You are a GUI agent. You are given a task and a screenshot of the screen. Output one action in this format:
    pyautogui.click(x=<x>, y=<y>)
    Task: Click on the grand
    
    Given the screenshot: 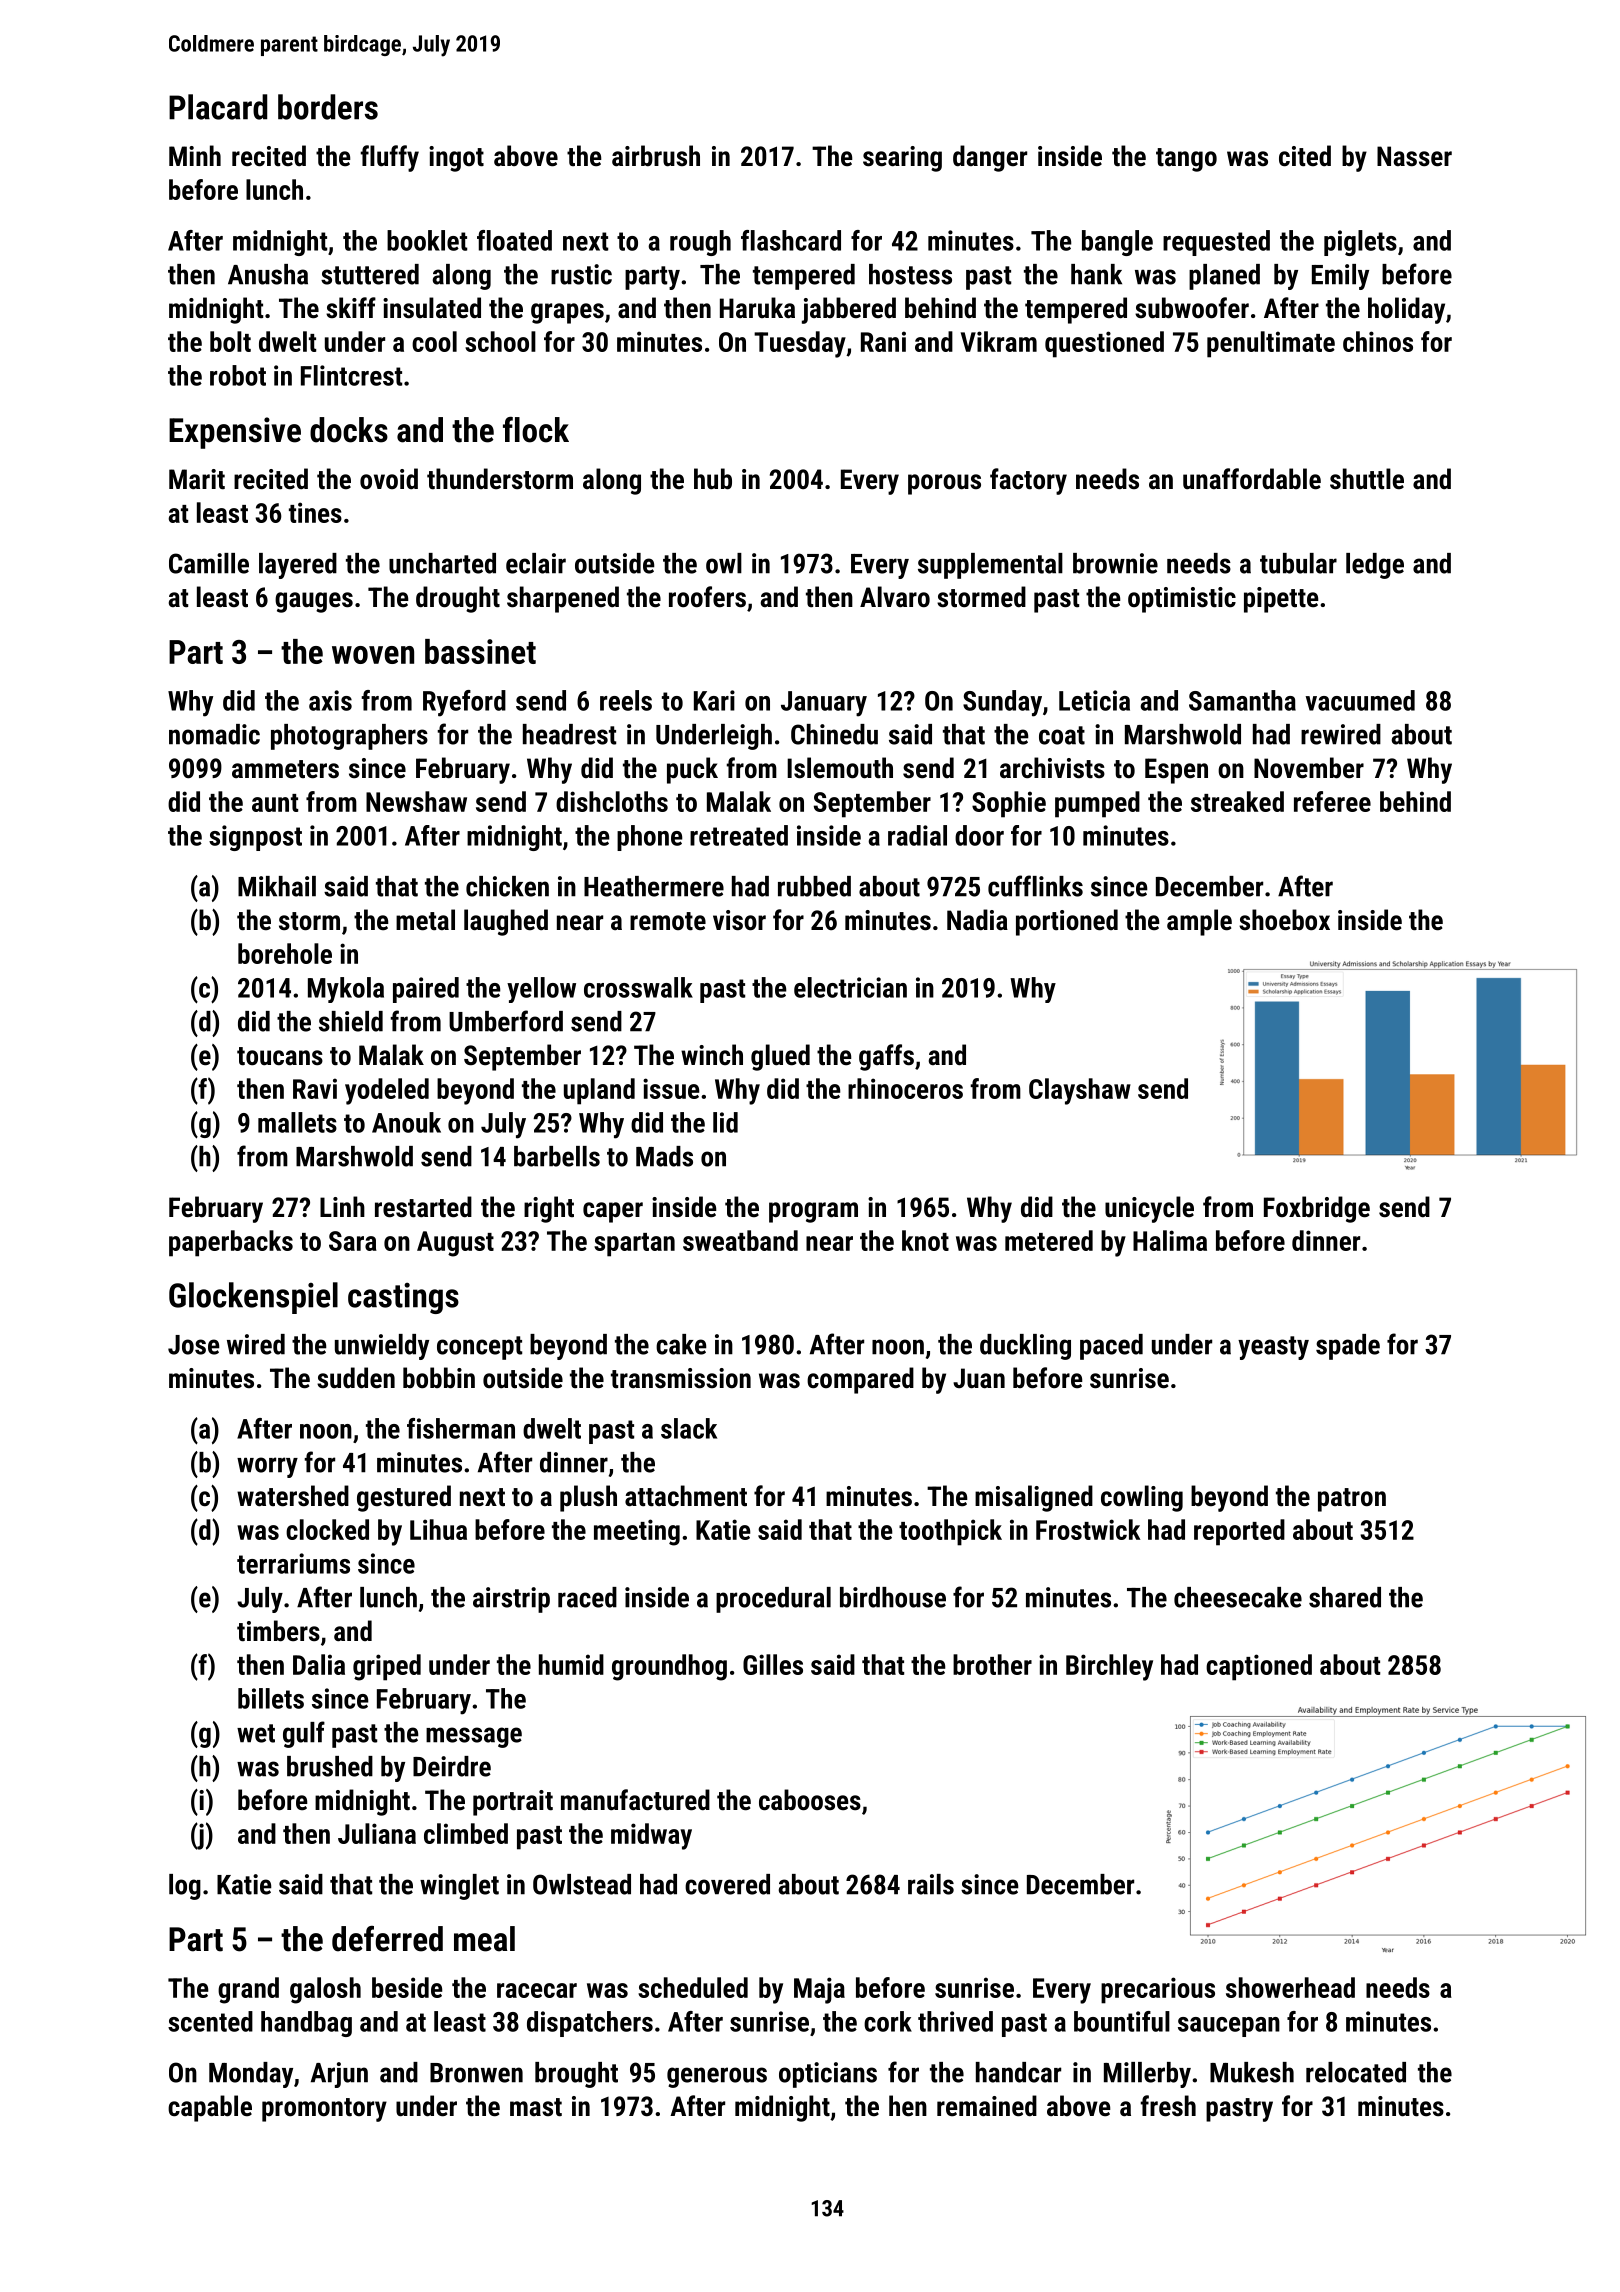 What is the action you would take?
    pyautogui.click(x=248, y=1990)
